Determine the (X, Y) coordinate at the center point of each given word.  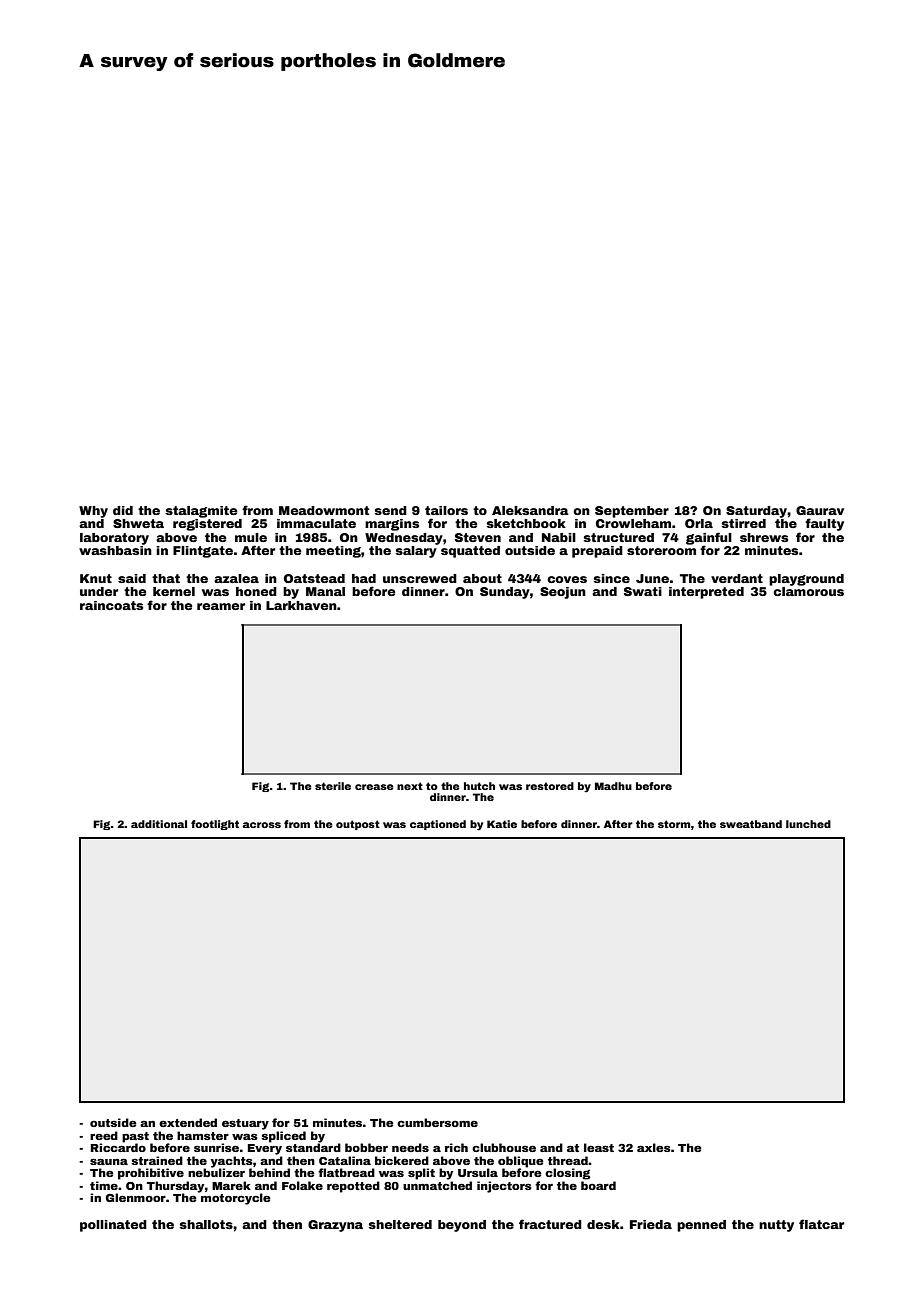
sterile (333, 786)
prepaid (597, 552)
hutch (479, 786)
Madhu (613, 786)
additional (159, 824)
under (99, 591)
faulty (824, 524)
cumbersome (437, 1122)
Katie (502, 824)
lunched (808, 824)
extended (188, 1122)
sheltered (400, 1224)
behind (269, 1172)
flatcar (821, 1224)
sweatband (751, 824)
